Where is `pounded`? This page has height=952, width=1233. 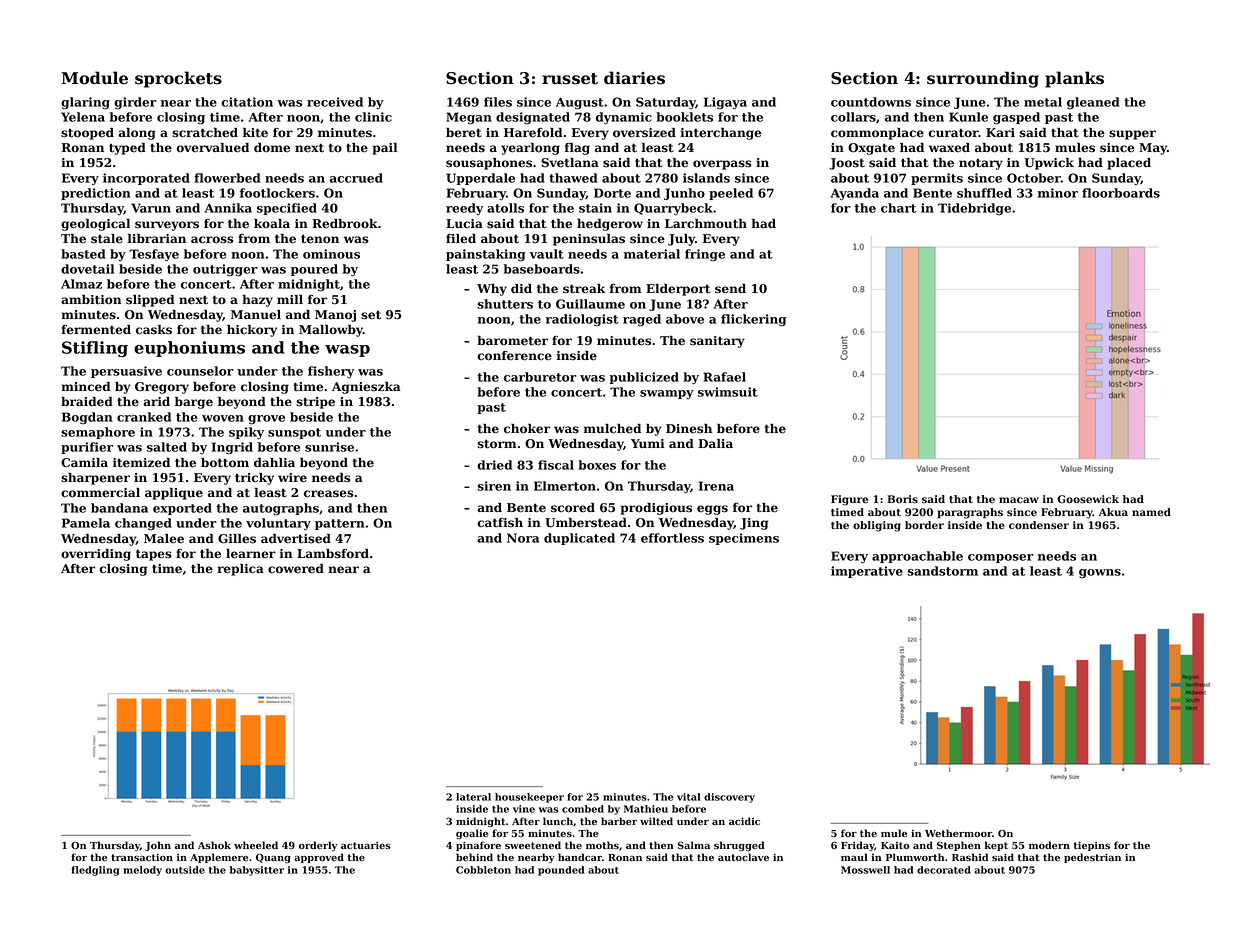
pounded is located at coordinates (561, 871).
